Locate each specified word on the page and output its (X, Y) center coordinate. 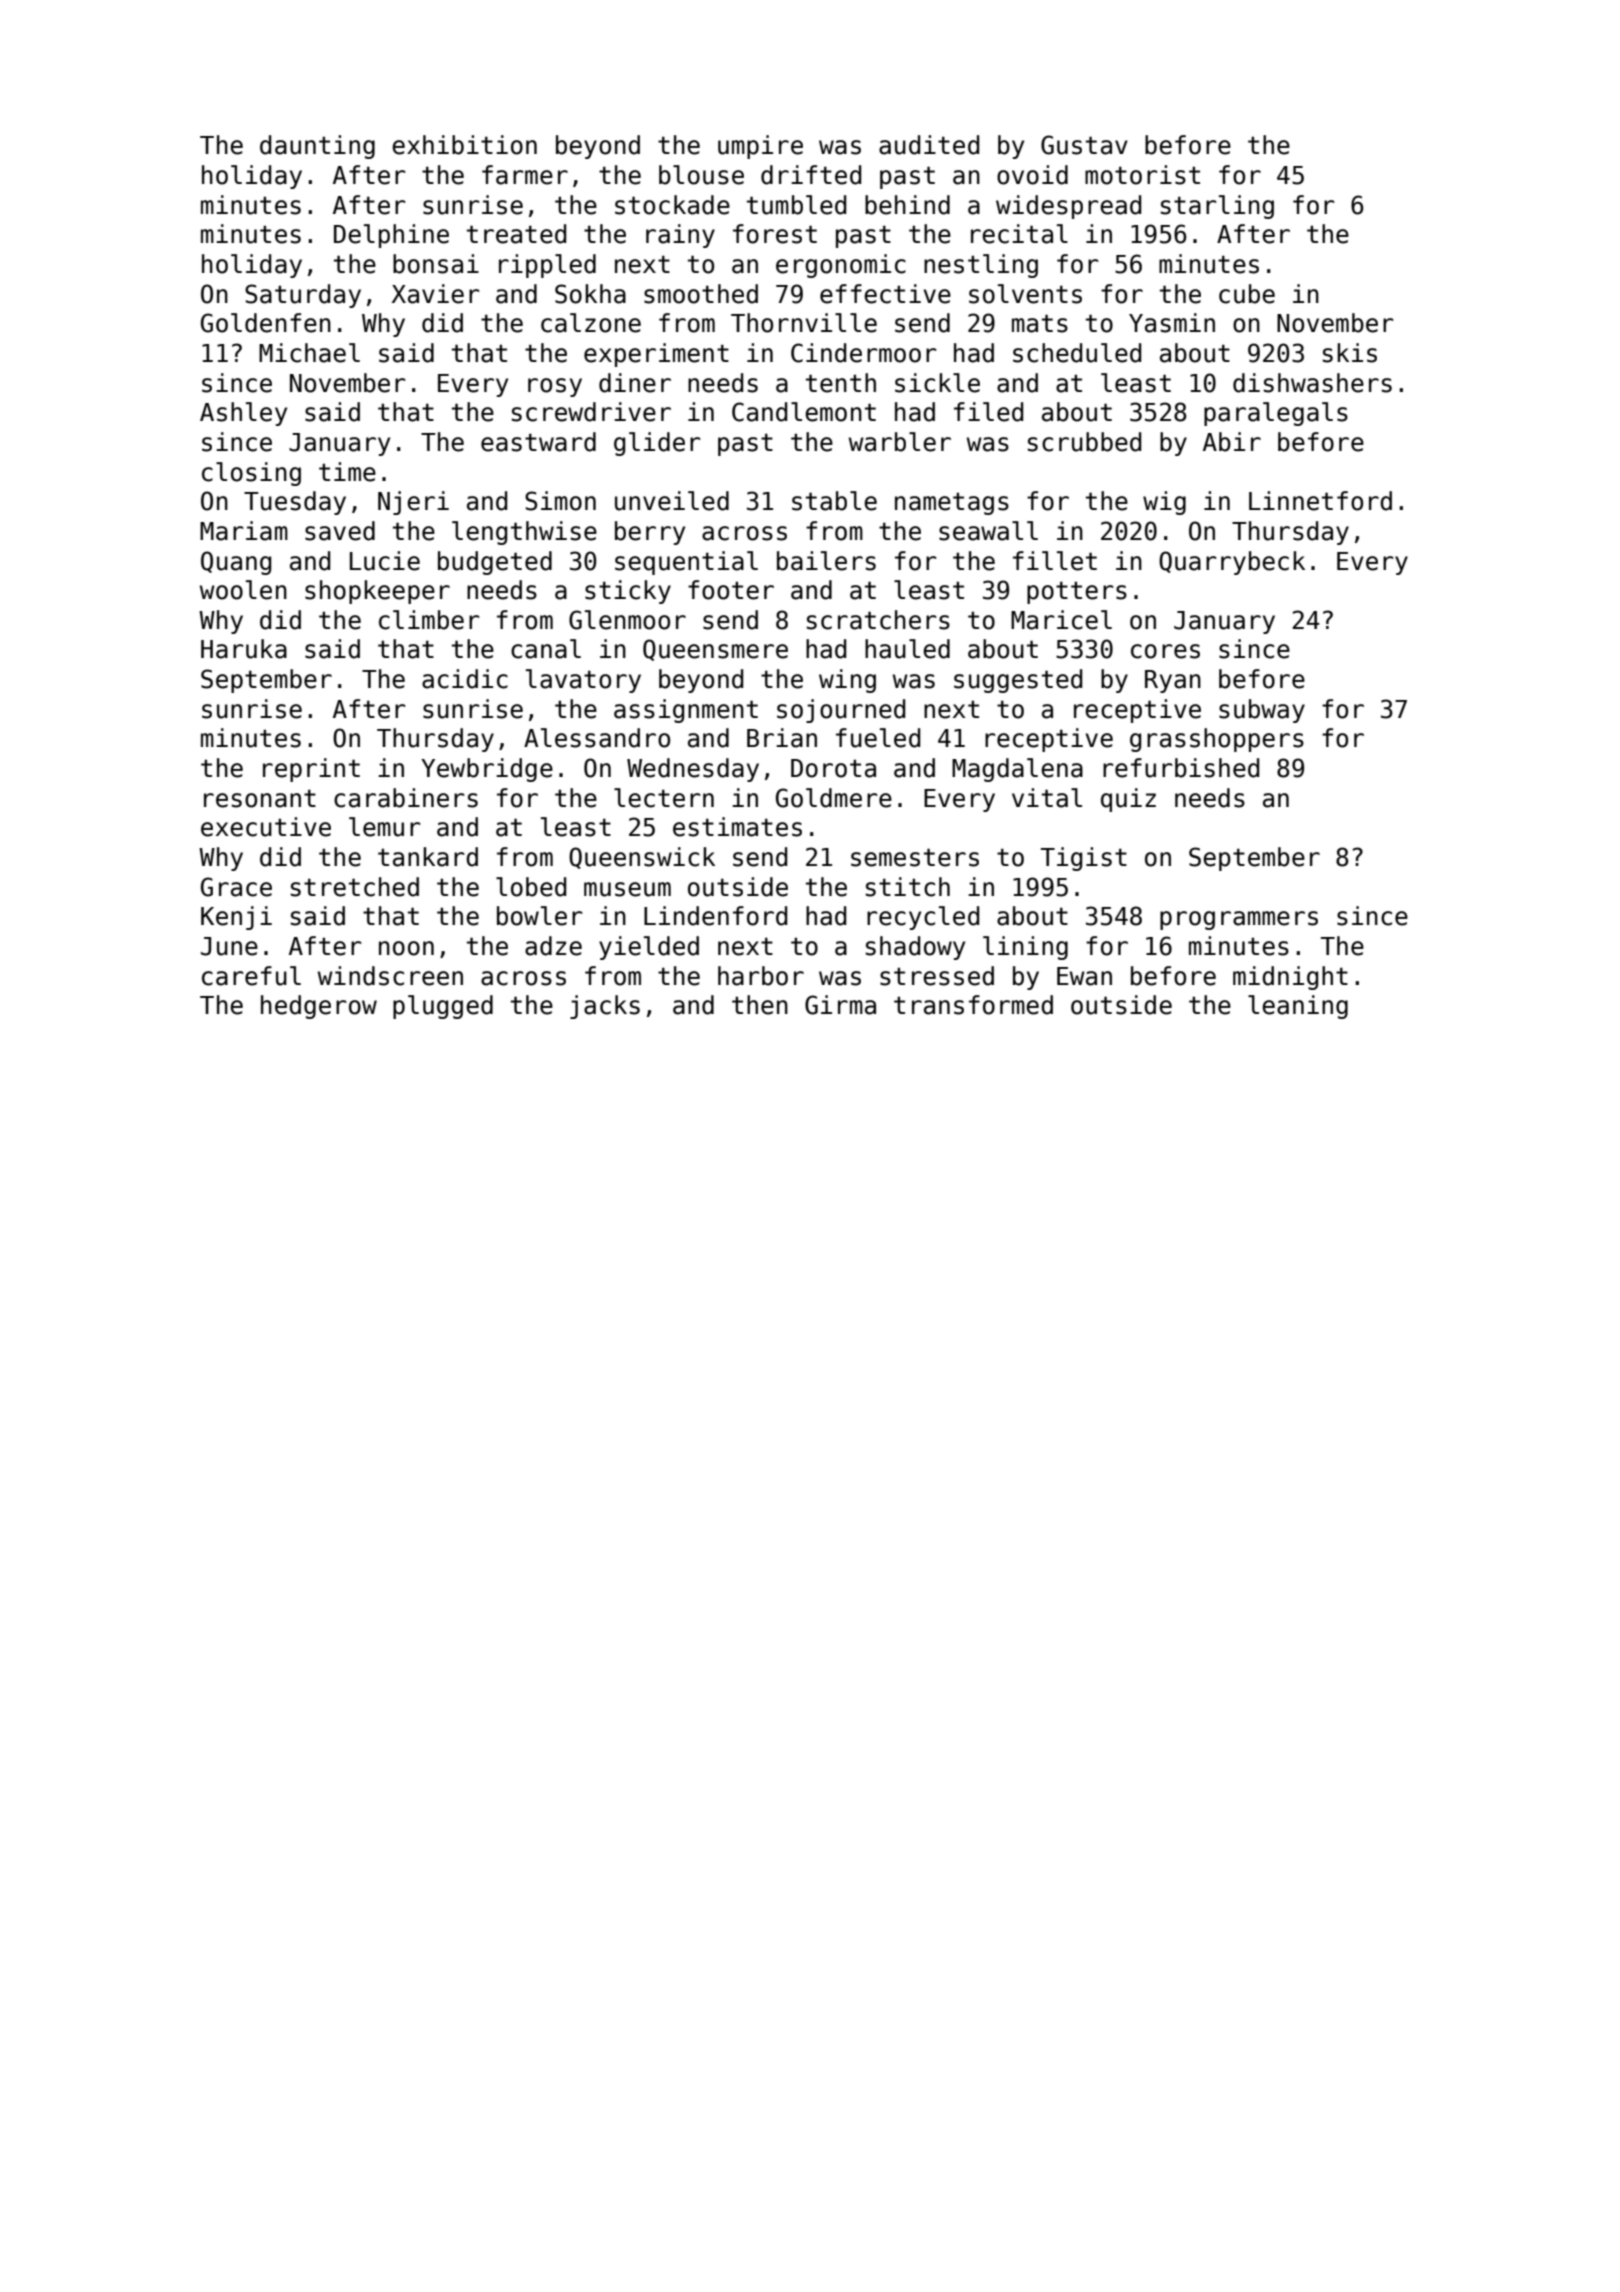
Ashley (243, 414)
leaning (1298, 1007)
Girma (840, 1005)
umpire (760, 147)
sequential (686, 563)
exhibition (464, 145)
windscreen (390, 976)
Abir (1232, 442)
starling (1217, 207)
